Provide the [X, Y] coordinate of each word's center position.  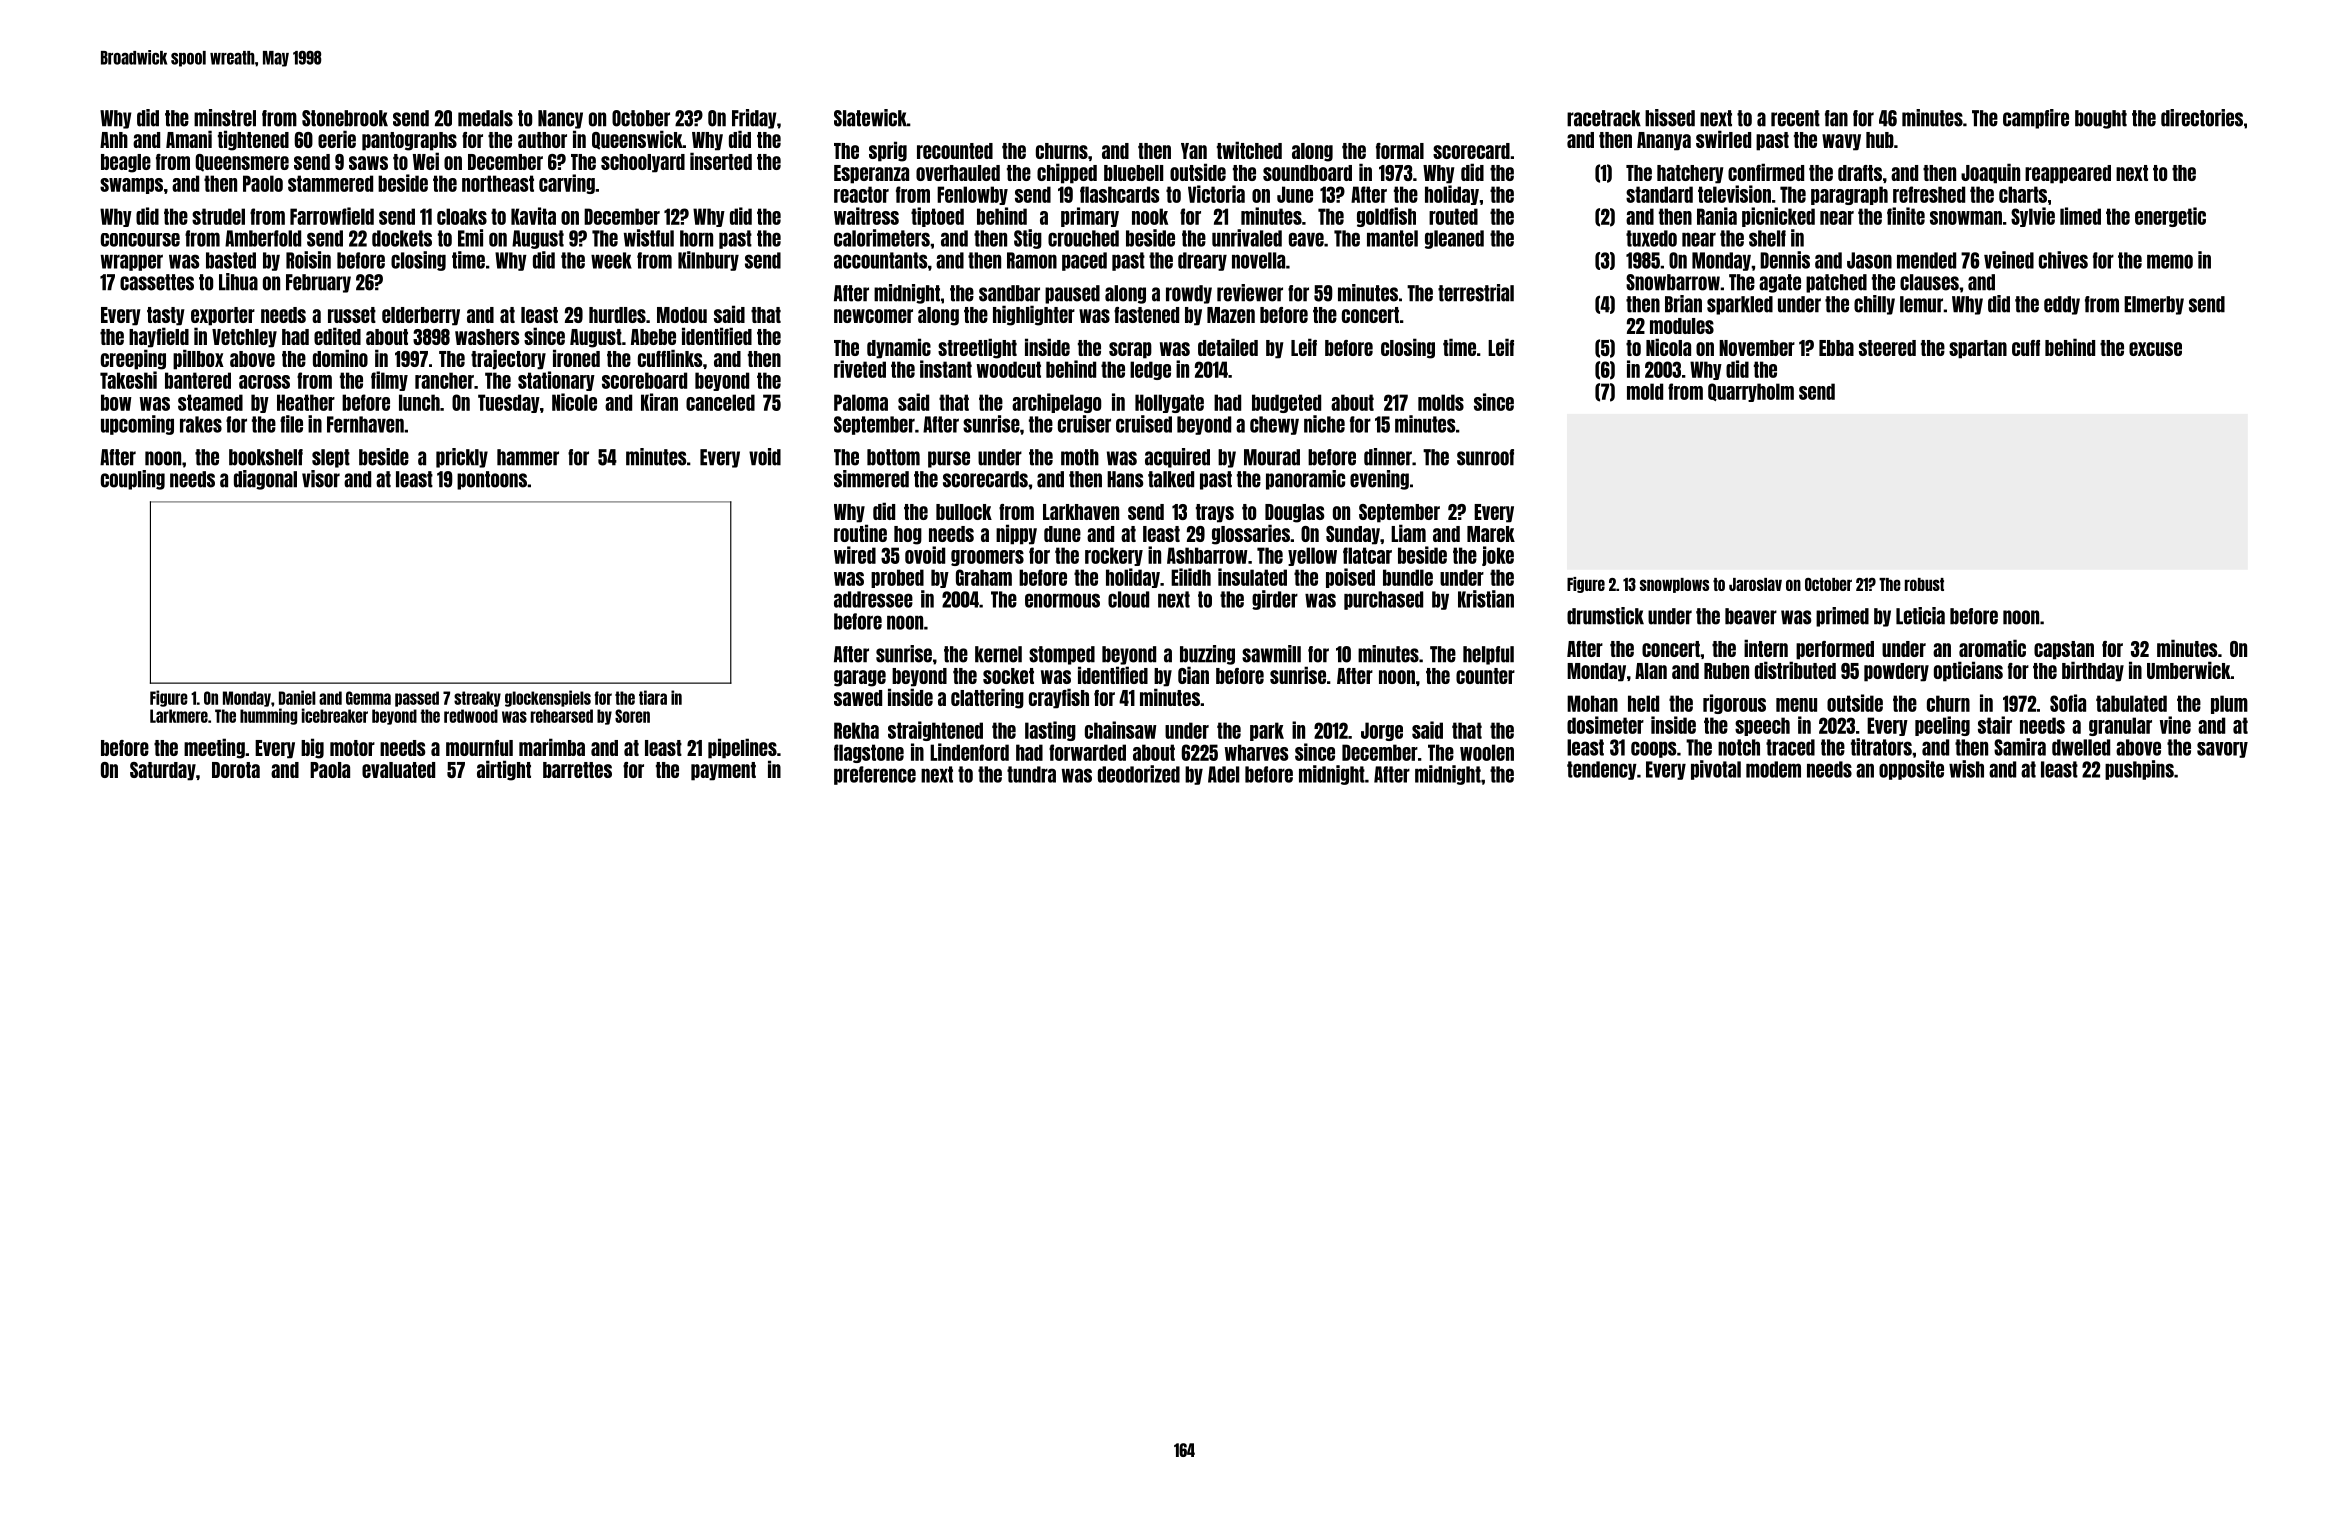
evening [1379, 480]
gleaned [1454, 239]
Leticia [1920, 616]
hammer [528, 457]
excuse [2155, 349]
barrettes [577, 770]
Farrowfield [332, 216]
